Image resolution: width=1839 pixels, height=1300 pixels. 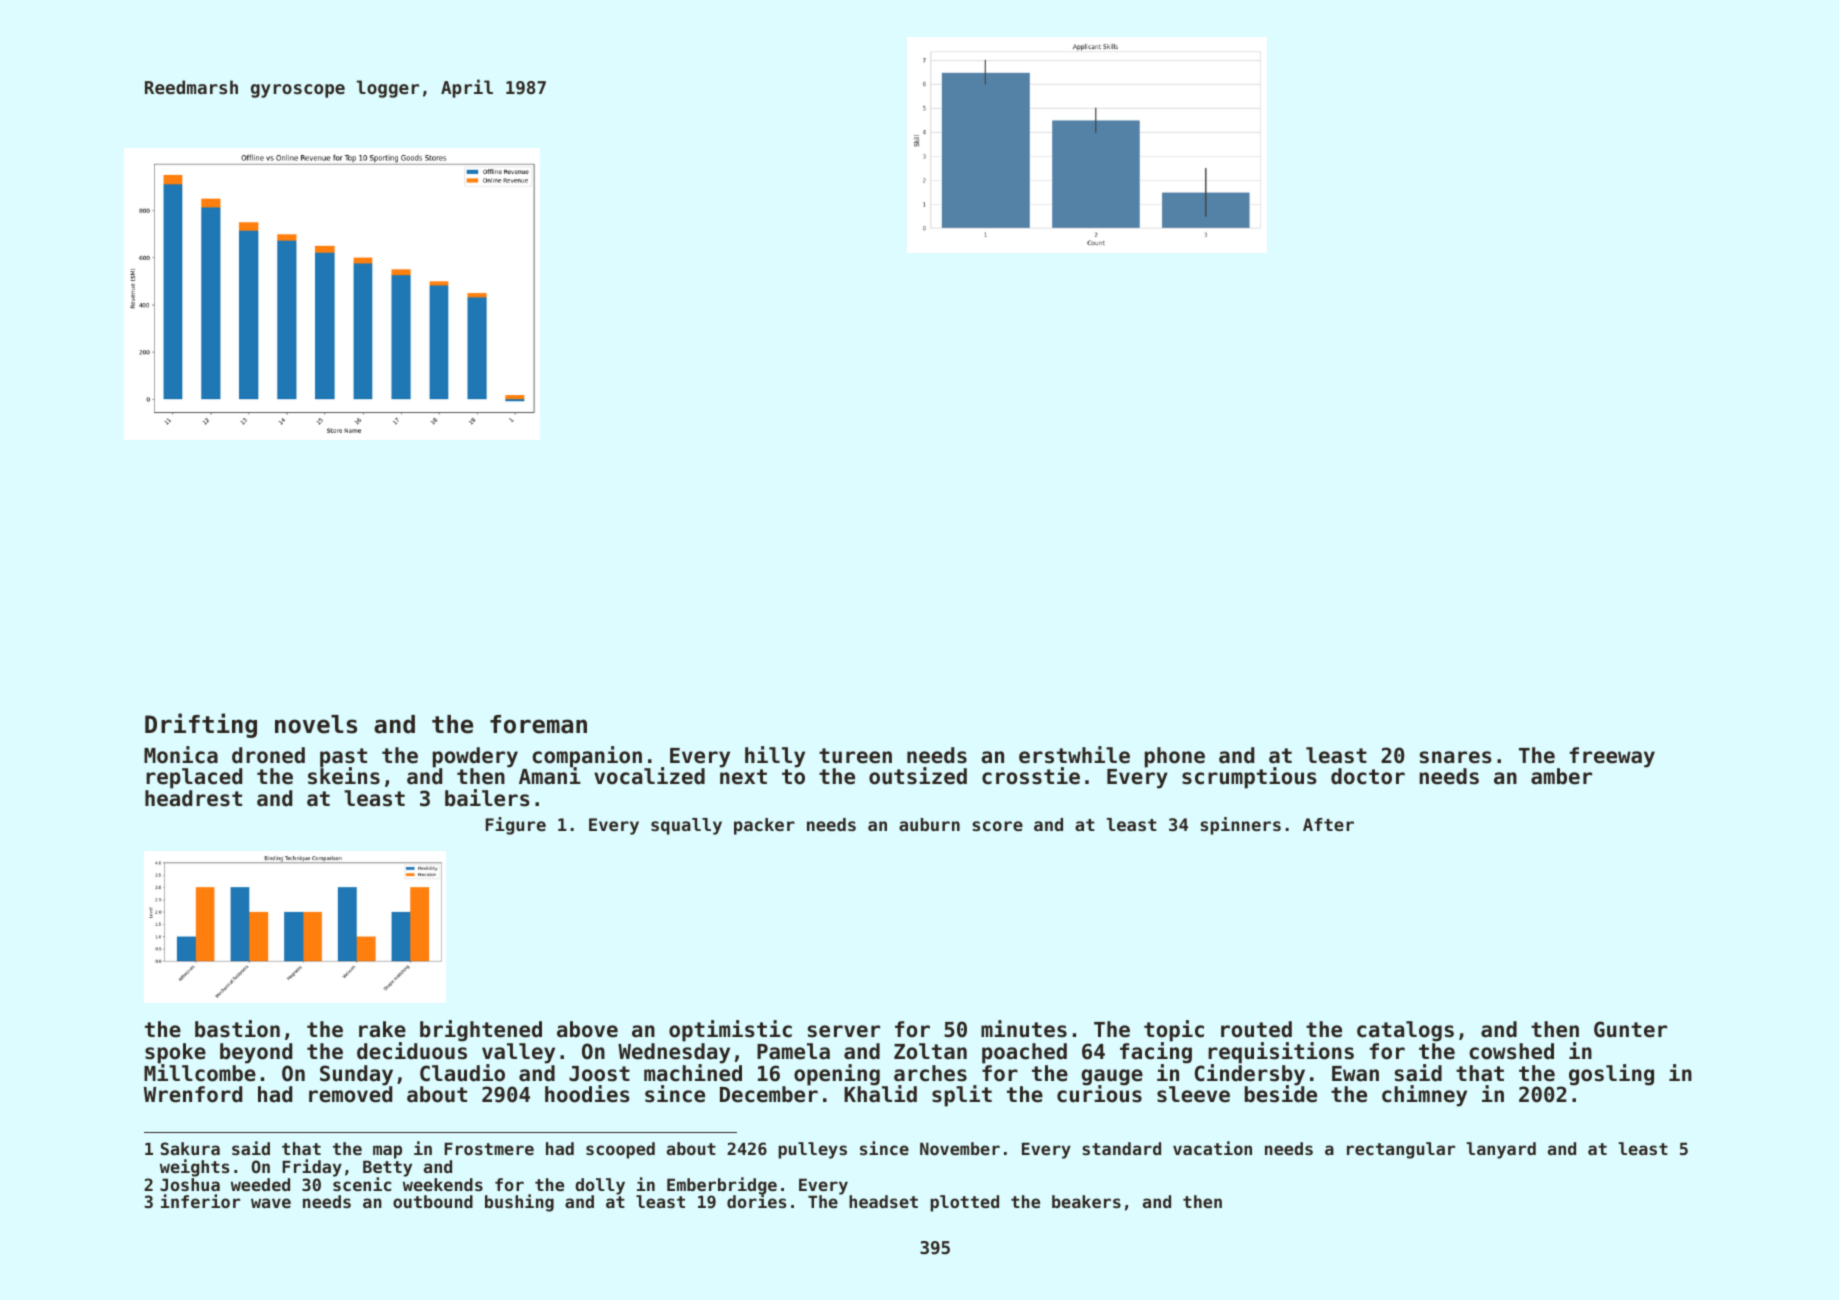 What do you see at coordinates (201, 725) in the screenshot?
I see `Drifting` at bounding box center [201, 725].
